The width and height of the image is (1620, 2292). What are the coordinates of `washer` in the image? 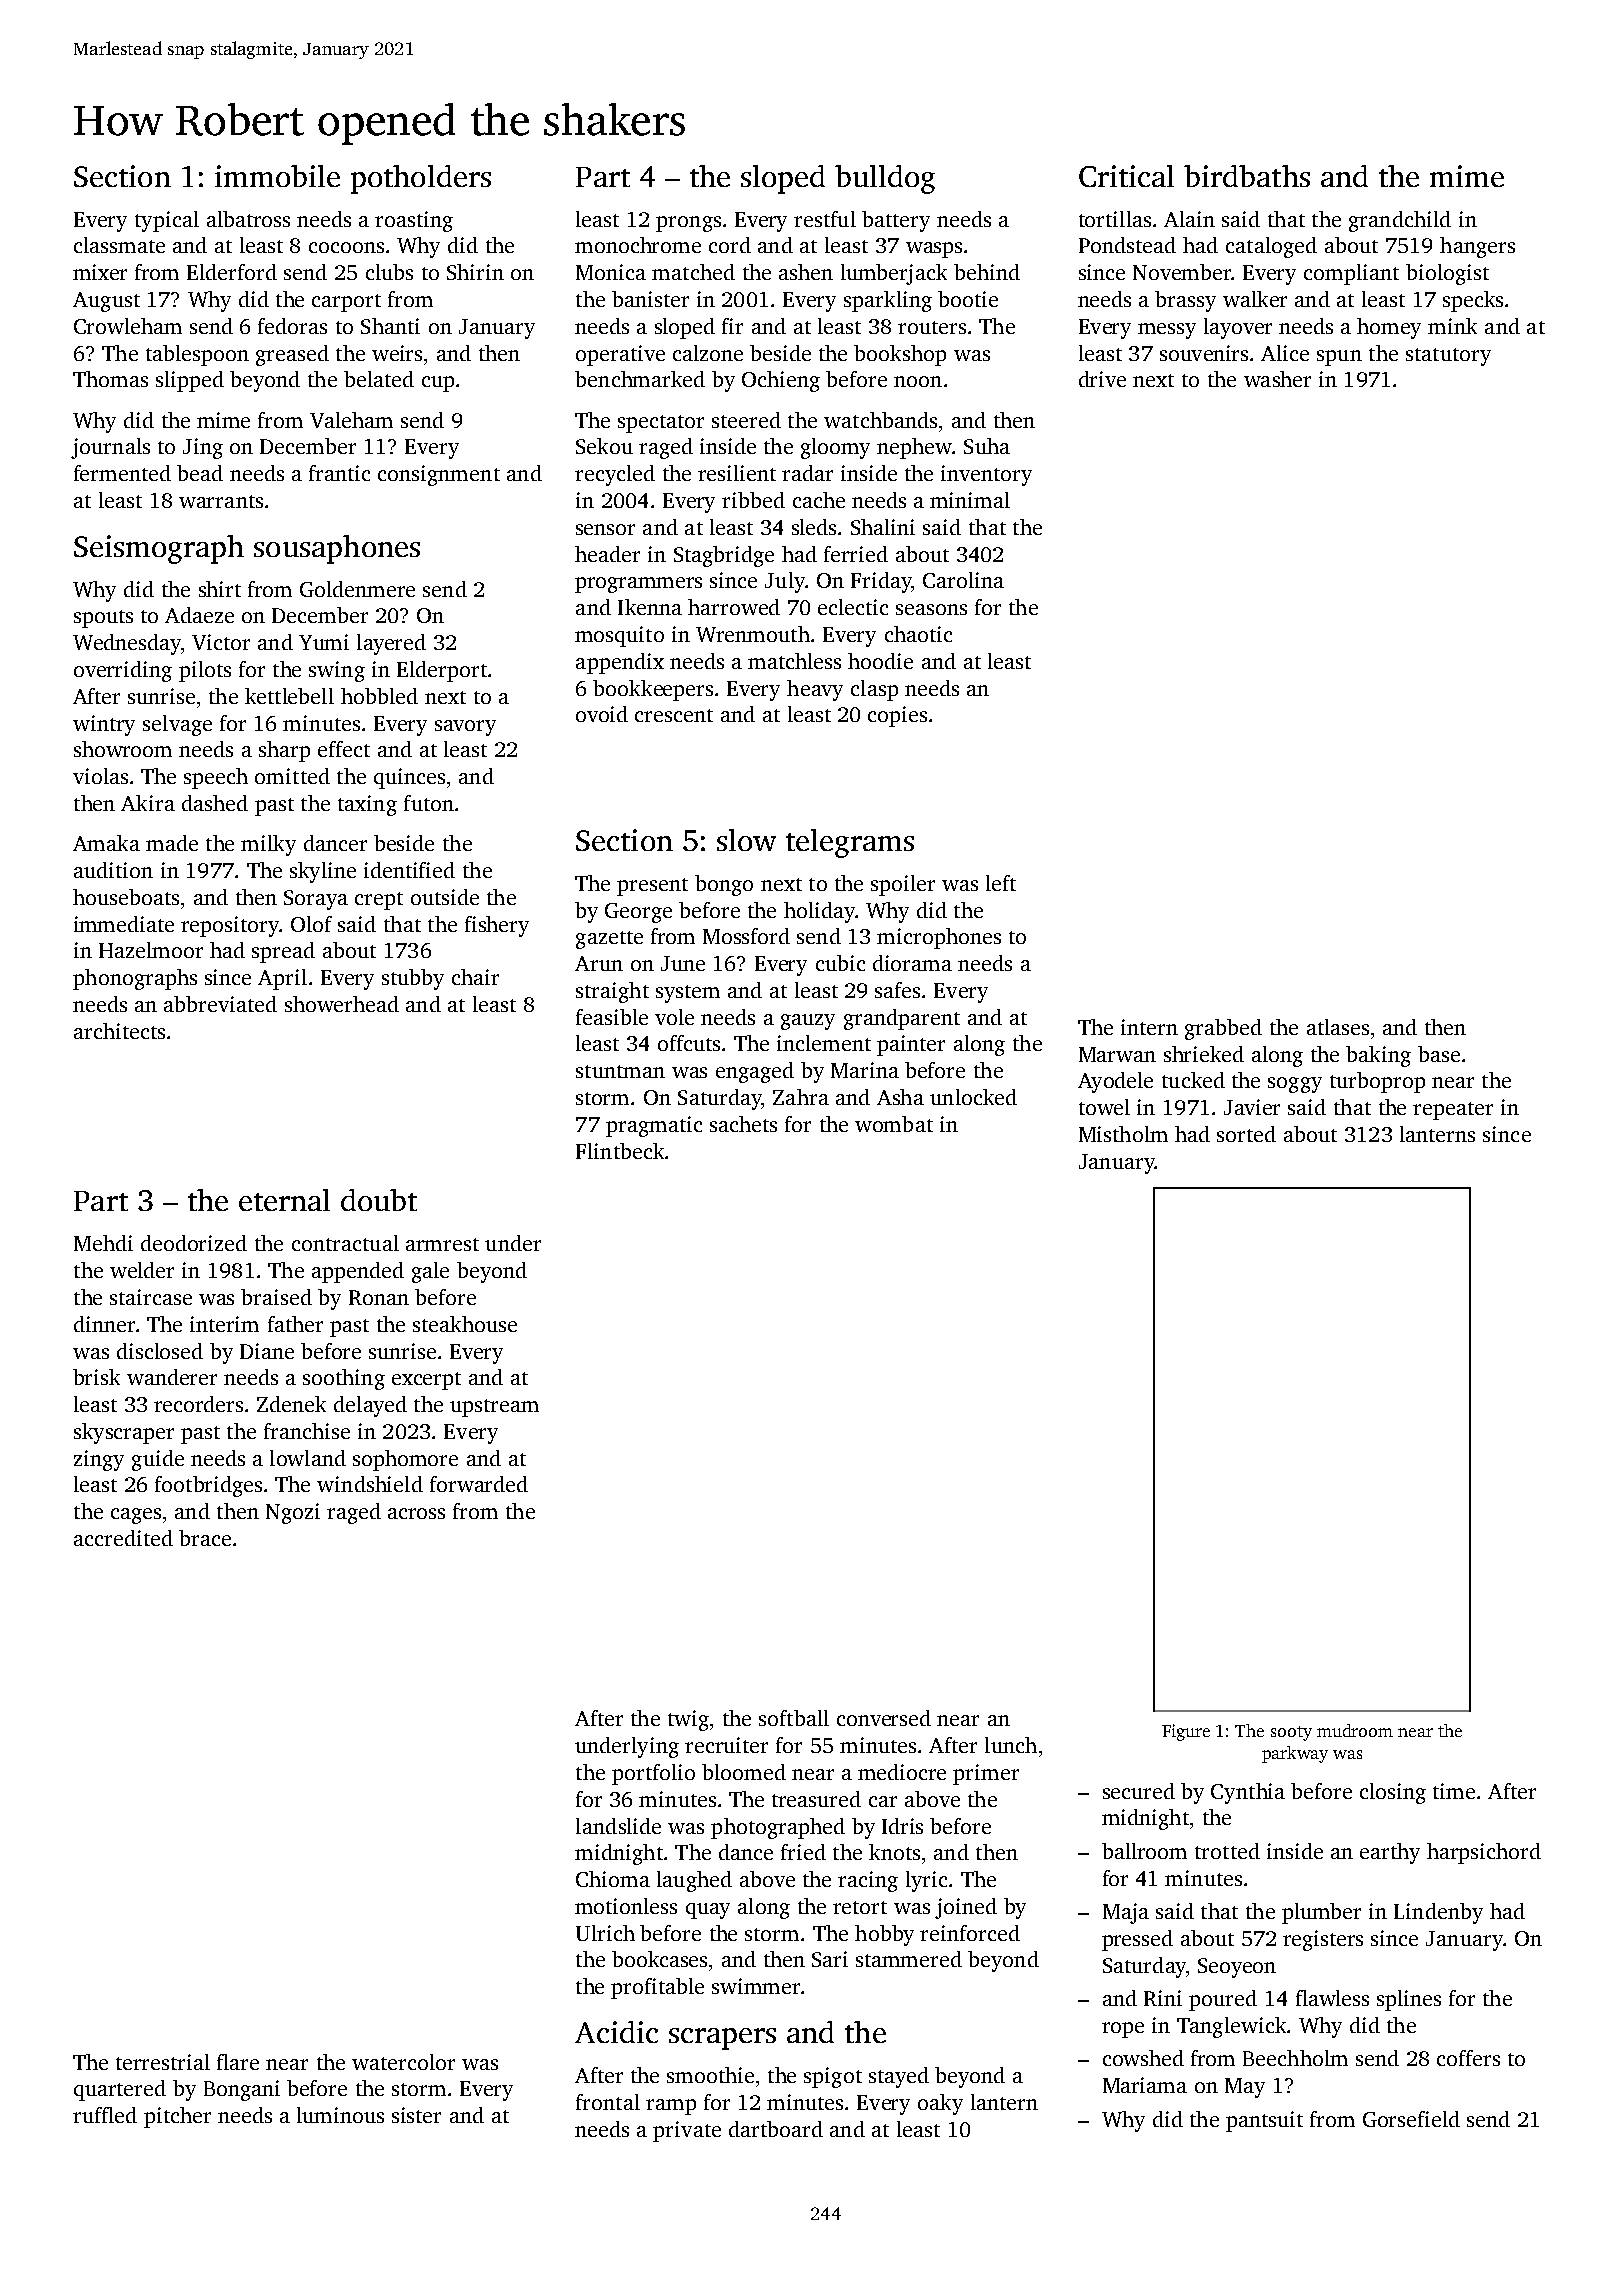 It's located at (1277, 379).
